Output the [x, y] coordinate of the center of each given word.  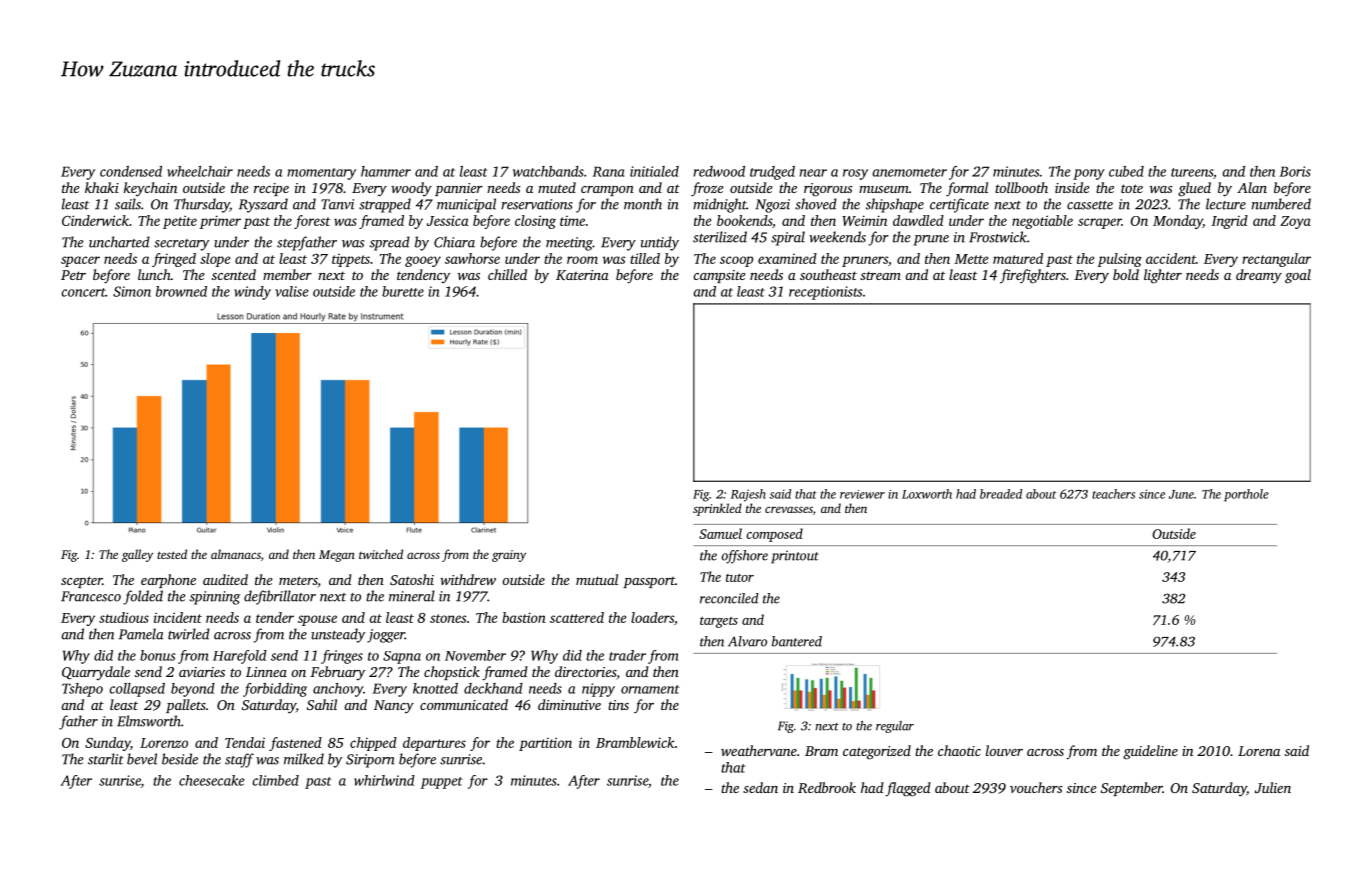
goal [1298, 276]
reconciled [729, 598]
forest [312, 222]
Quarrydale [96, 673]
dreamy [1259, 276]
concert [84, 292]
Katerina [582, 275]
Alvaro [747, 641]
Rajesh [748, 495]
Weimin [864, 220]
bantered [797, 641]
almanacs [236, 554]
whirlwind [384, 780]
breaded [1001, 494]
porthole [1246, 495]
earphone [168, 581]
